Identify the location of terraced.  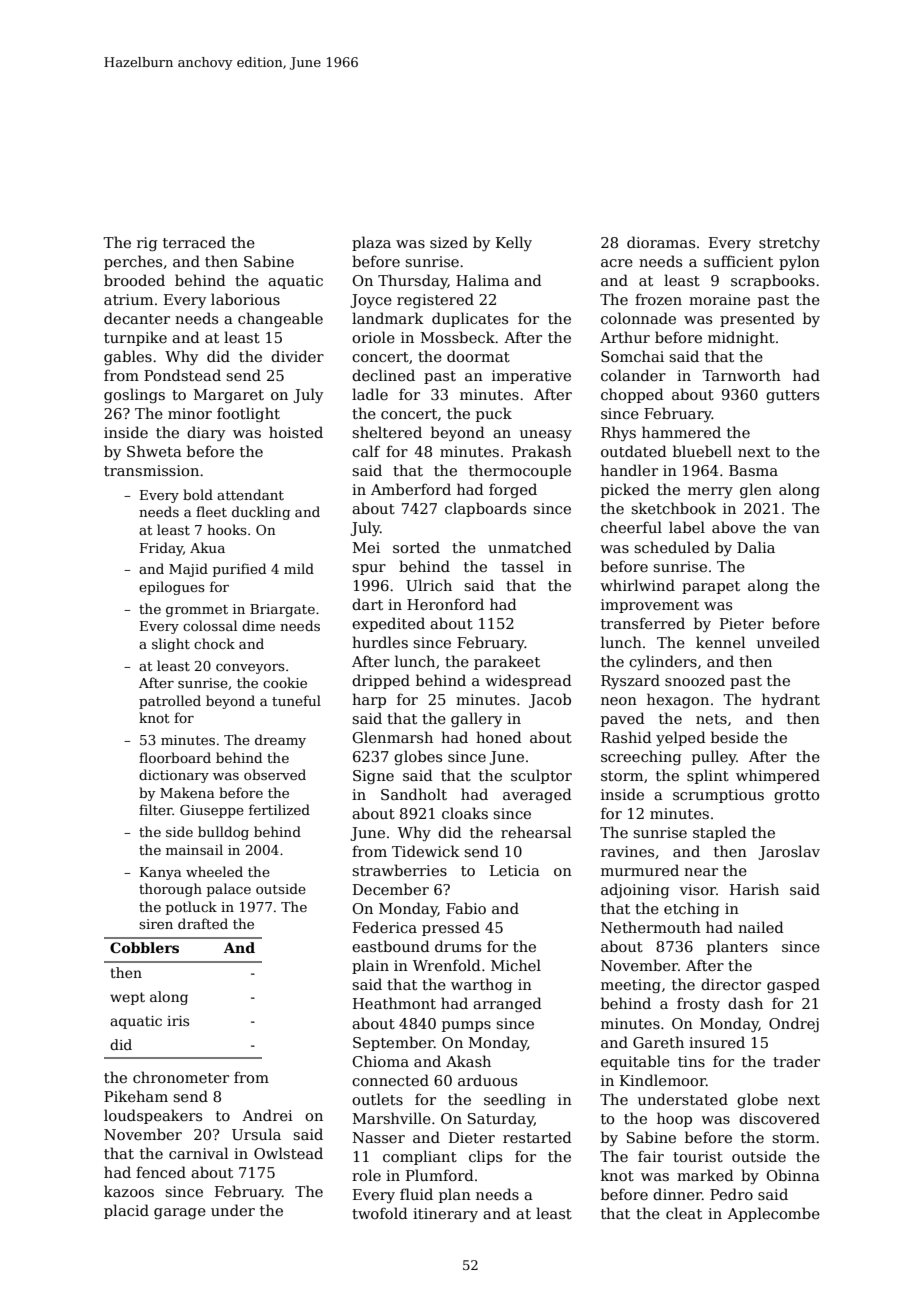
(194, 242).
